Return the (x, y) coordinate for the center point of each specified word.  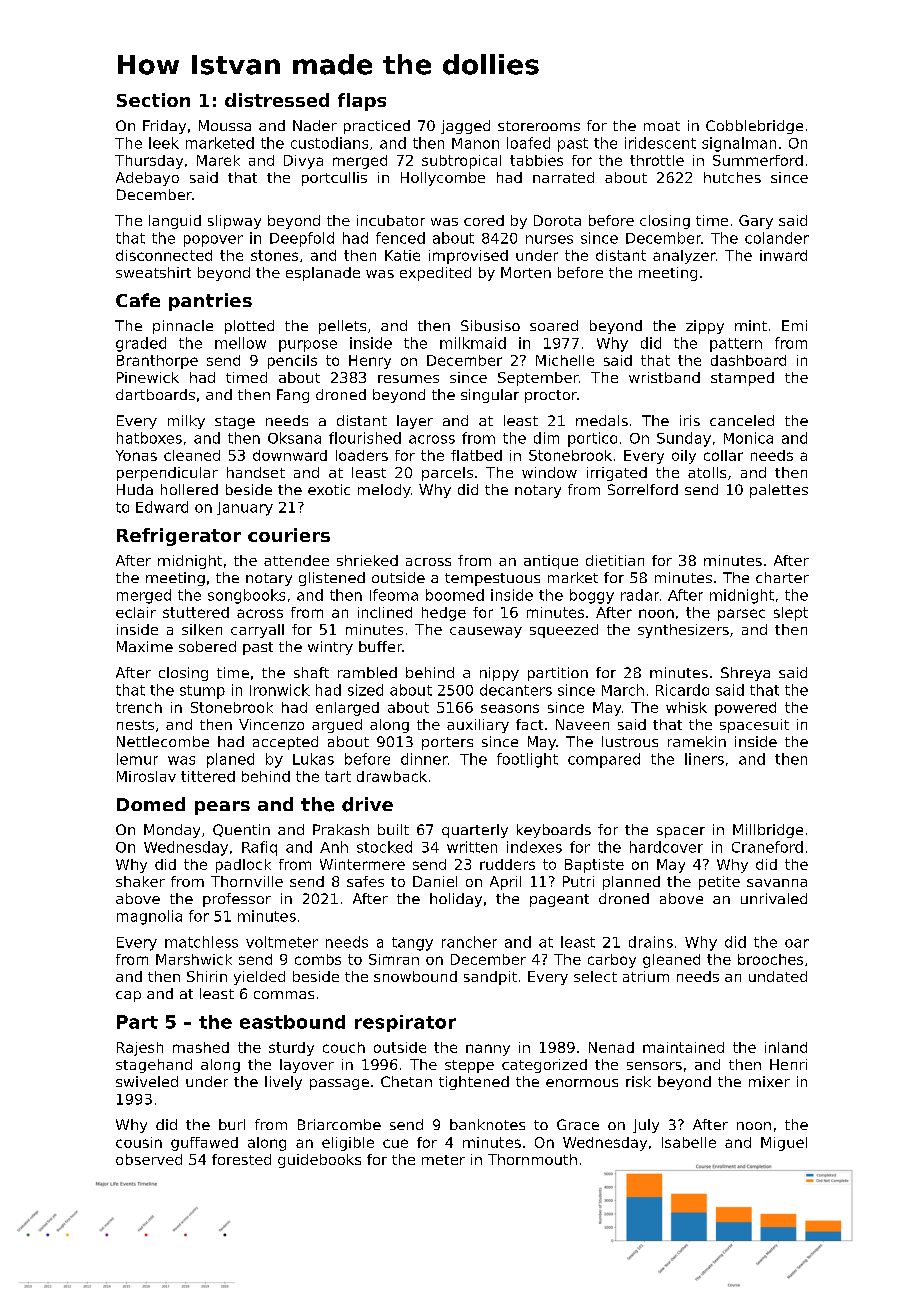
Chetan (406, 1081)
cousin (139, 1142)
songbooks (246, 596)
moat (662, 126)
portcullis (334, 179)
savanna (777, 883)
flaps (362, 102)
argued (337, 726)
